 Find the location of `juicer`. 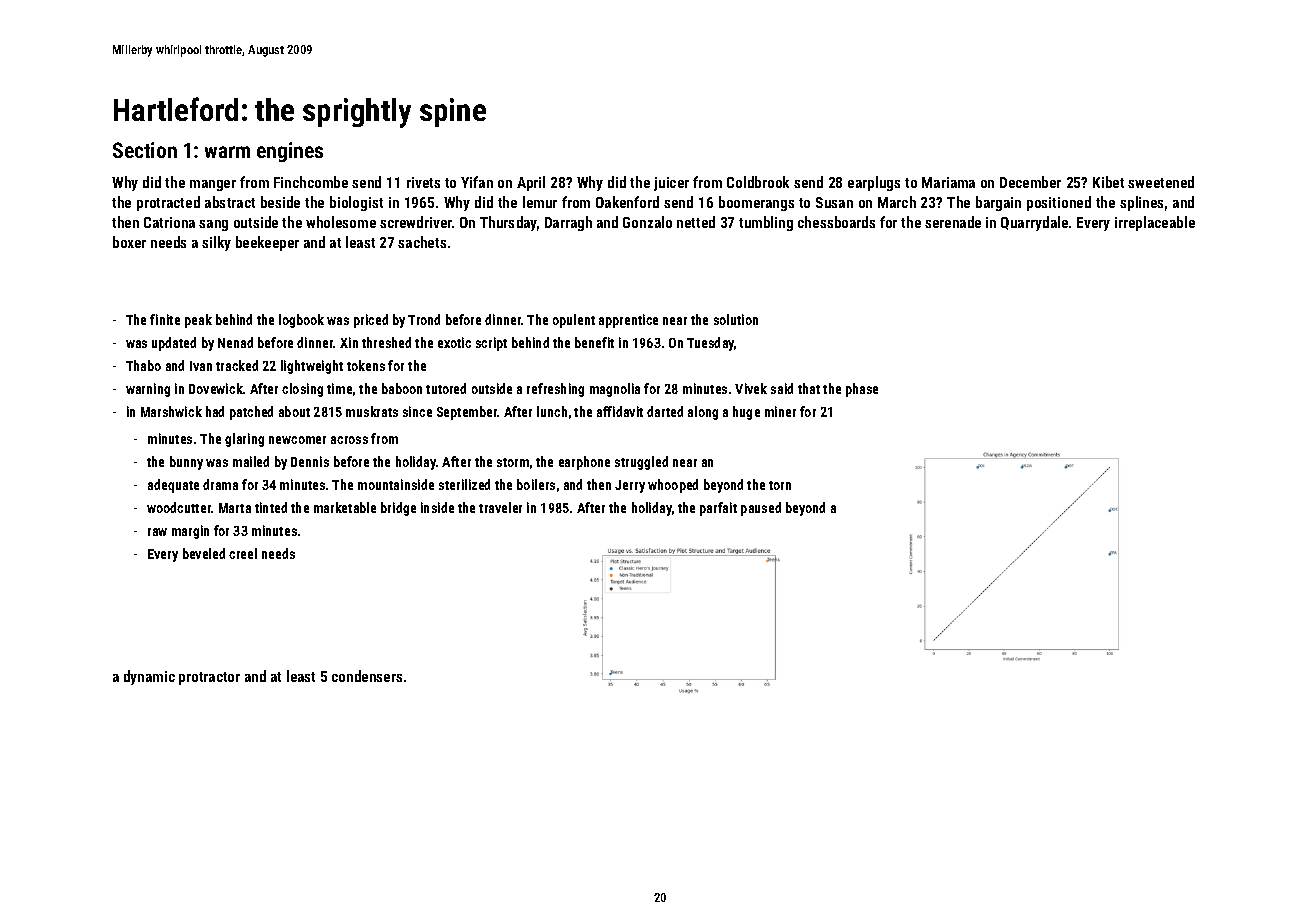

juicer is located at coordinates (671, 184).
